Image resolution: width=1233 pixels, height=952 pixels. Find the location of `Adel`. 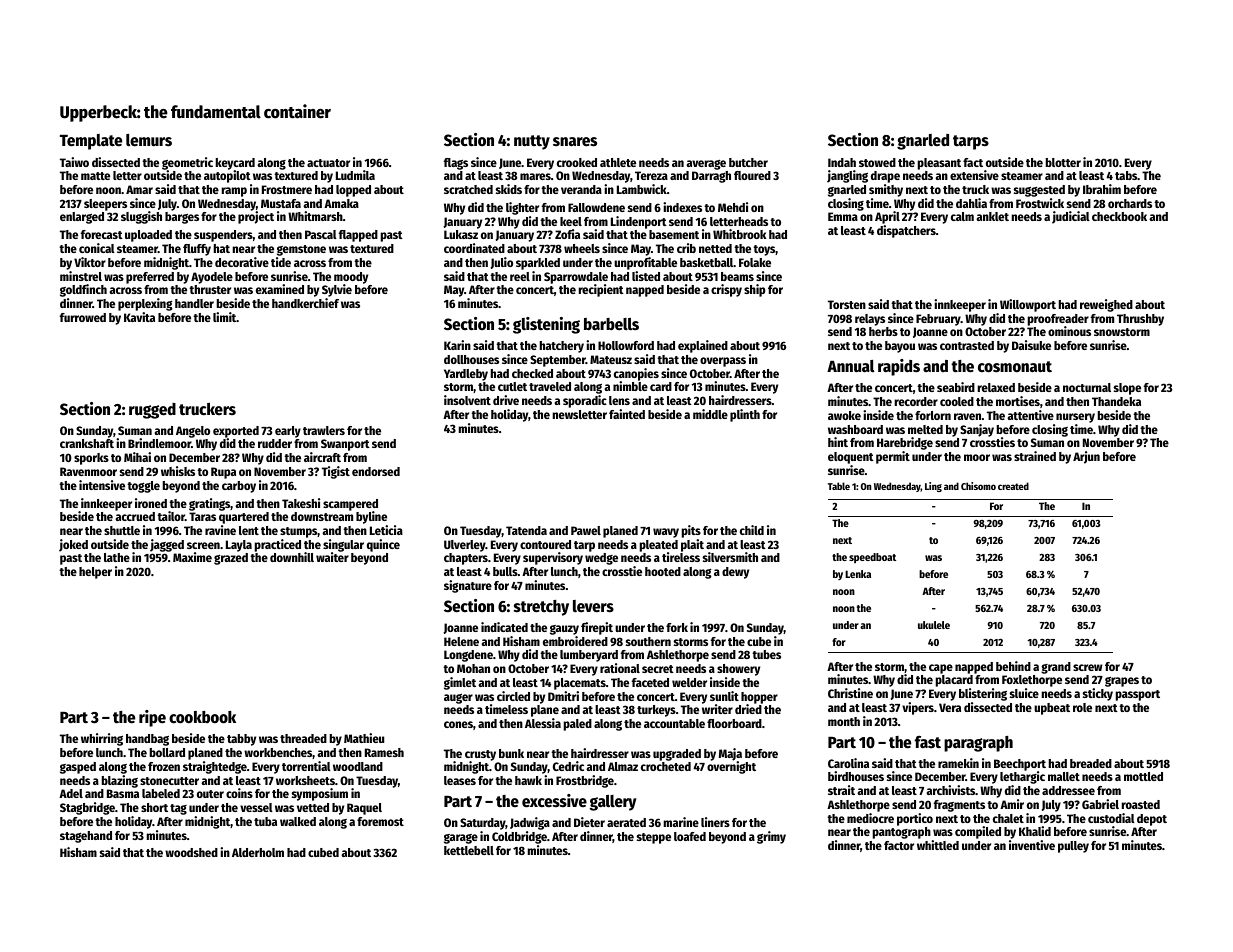

Adel is located at coordinates (71, 793).
